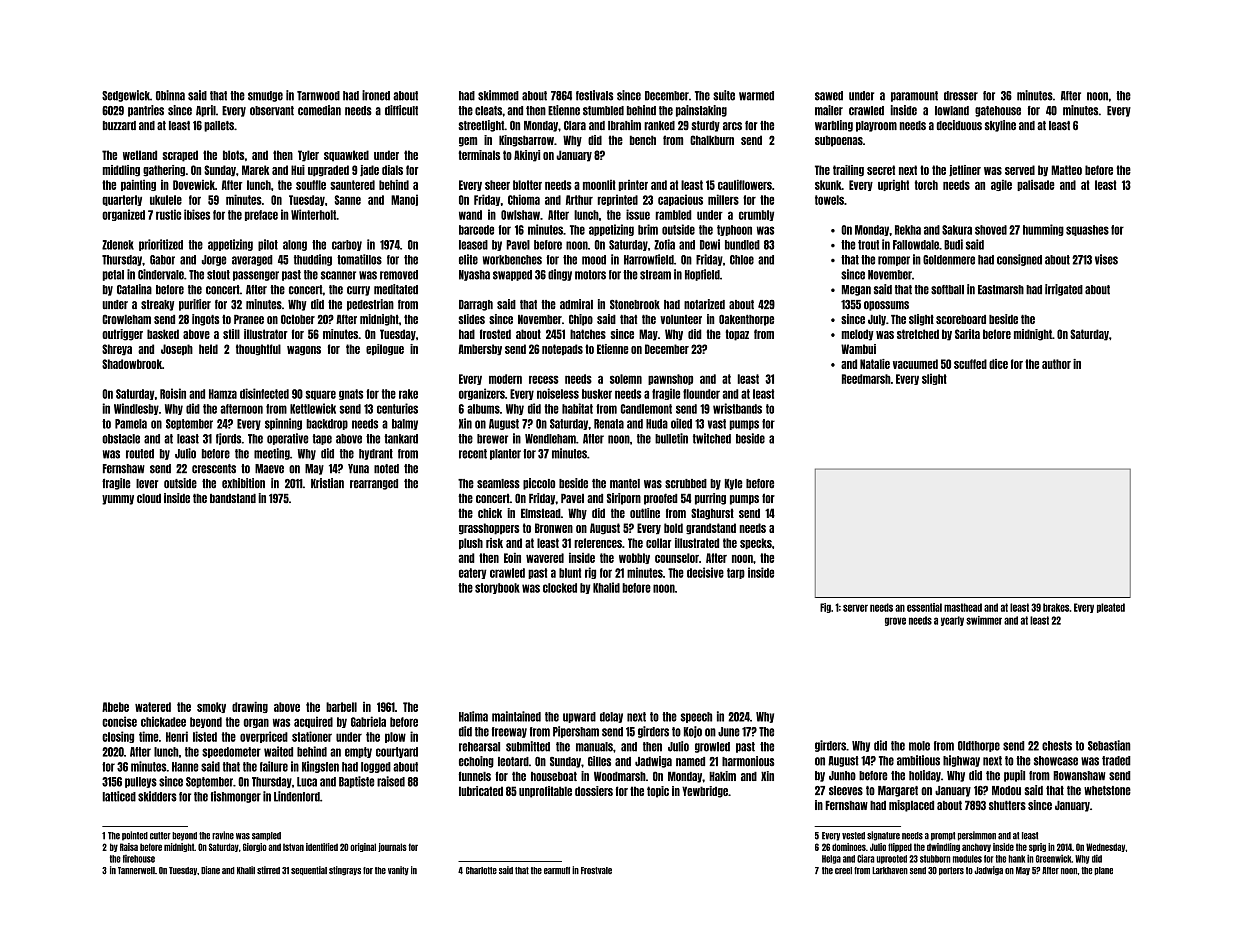  Describe the element at coordinates (734, 230) in the page. I see `typhoon` at that location.
